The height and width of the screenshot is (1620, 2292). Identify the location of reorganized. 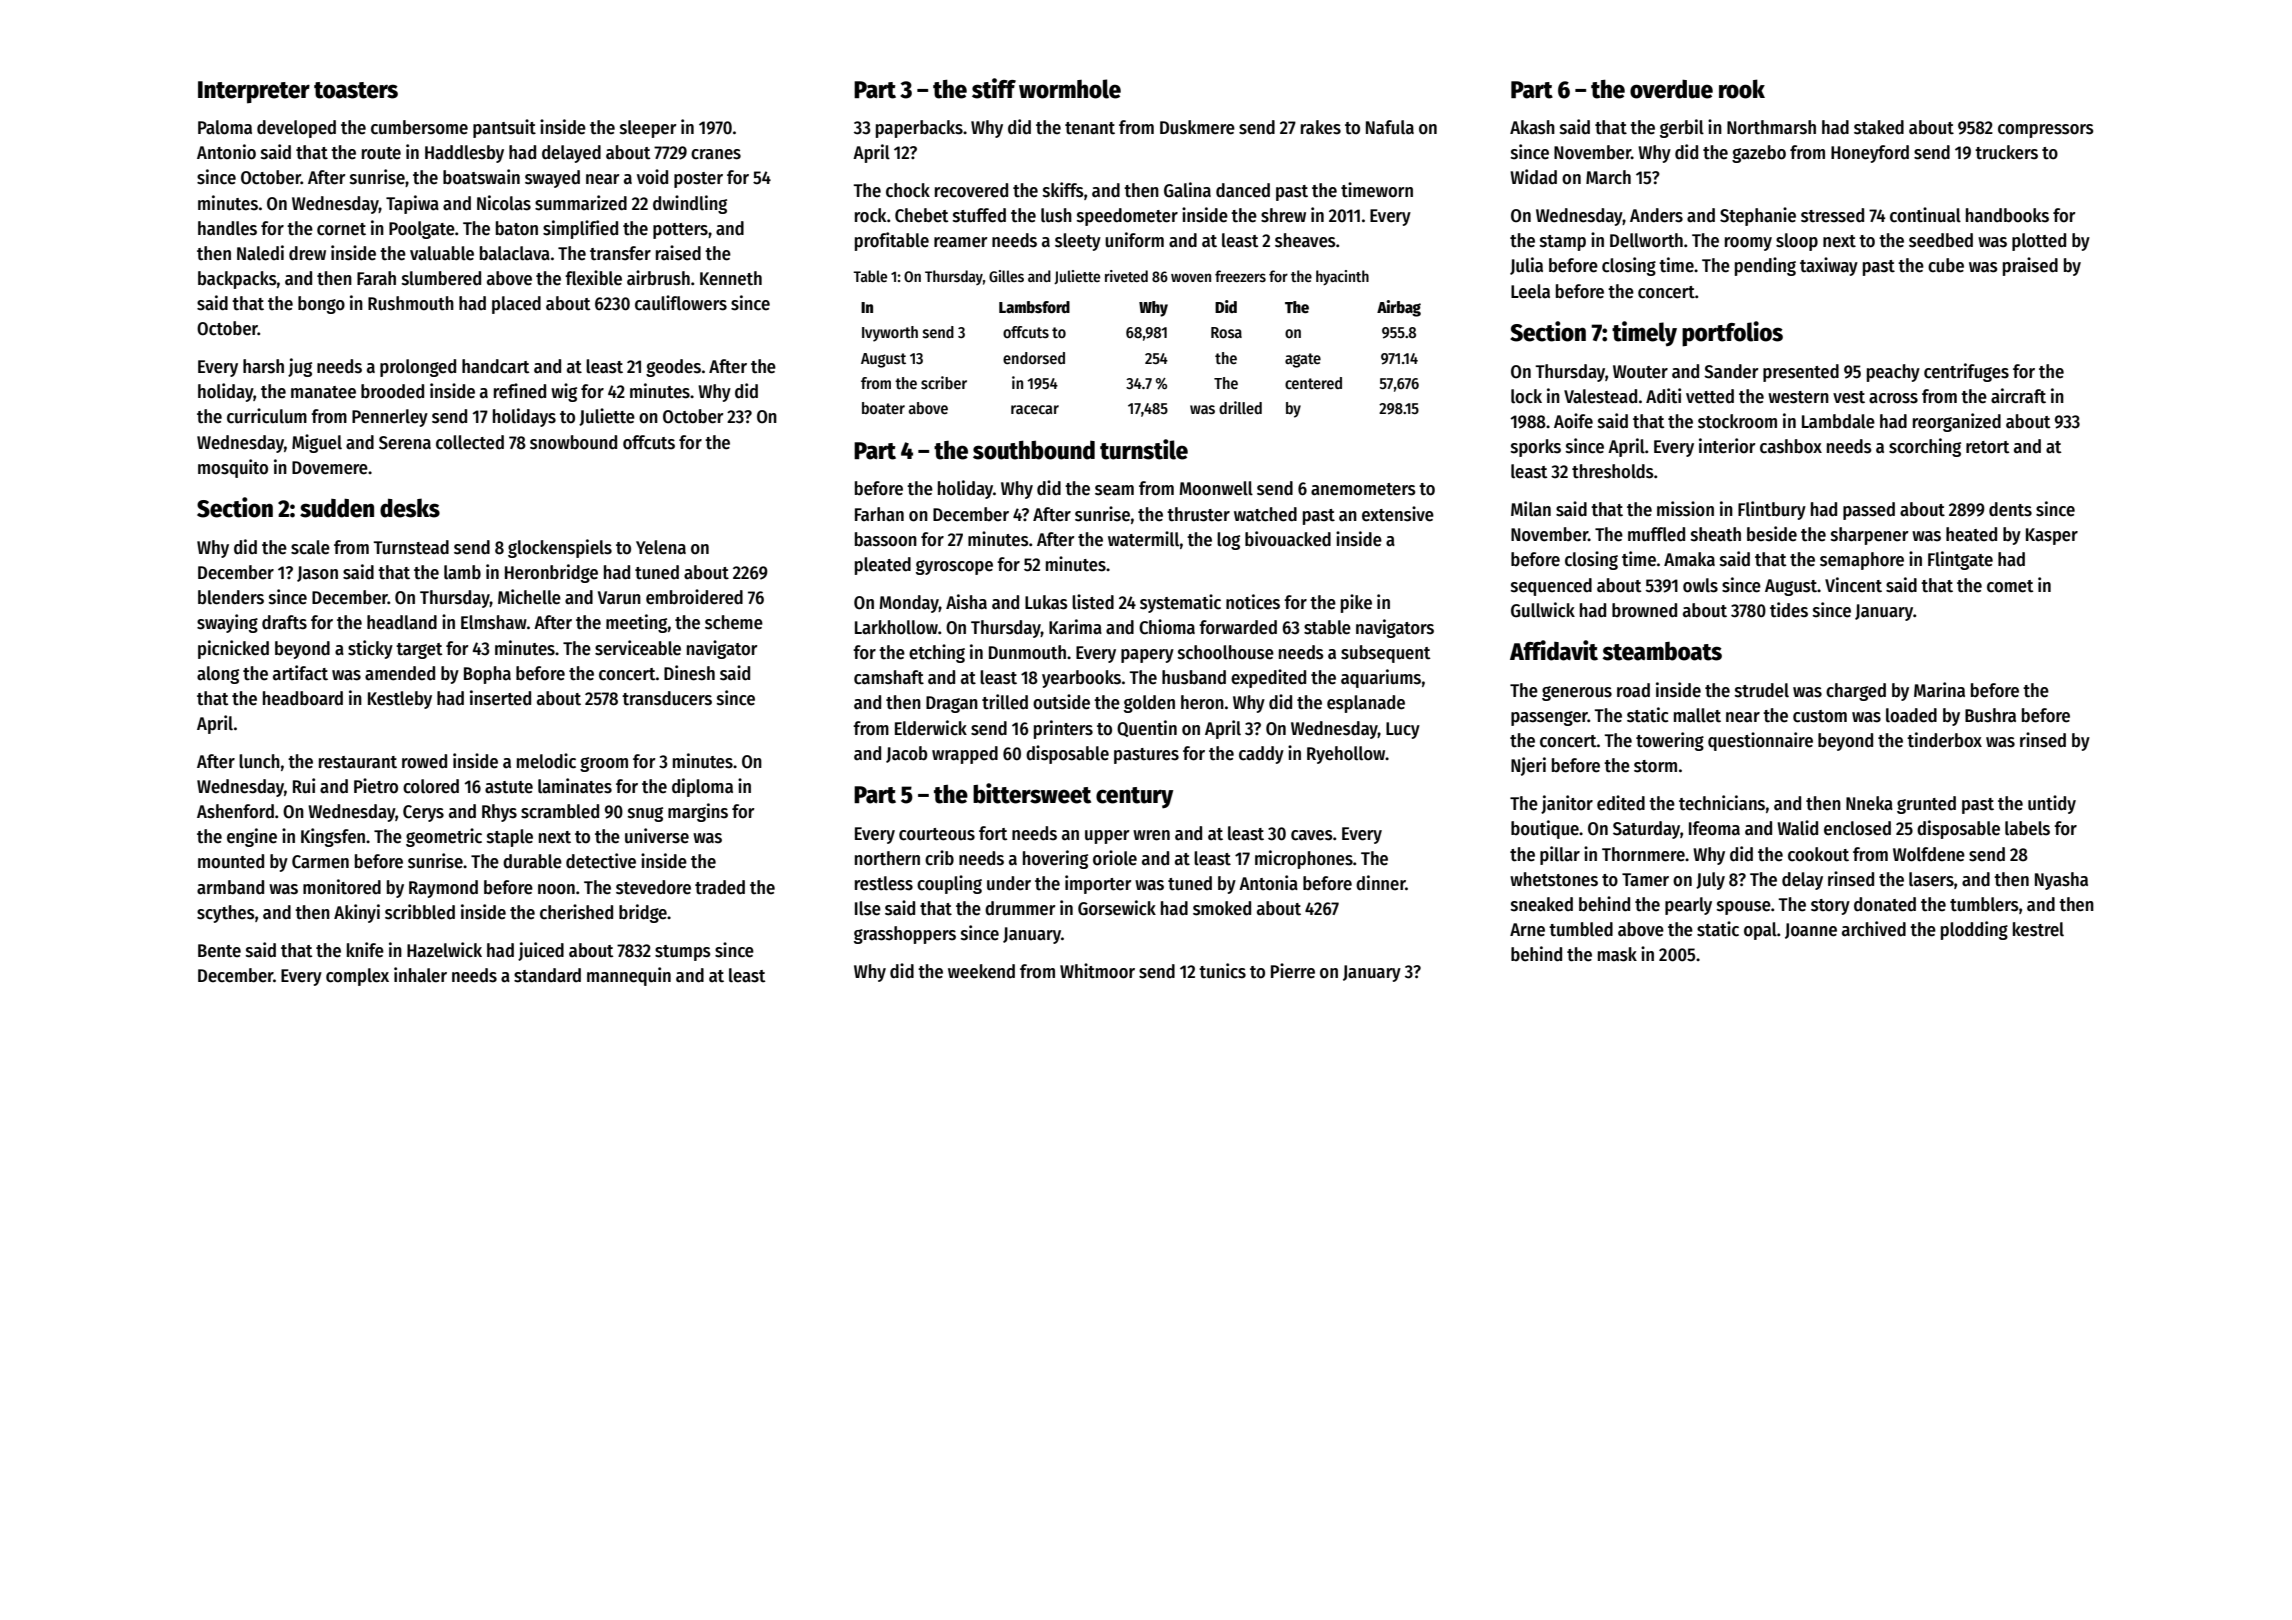
(1957, 422).
